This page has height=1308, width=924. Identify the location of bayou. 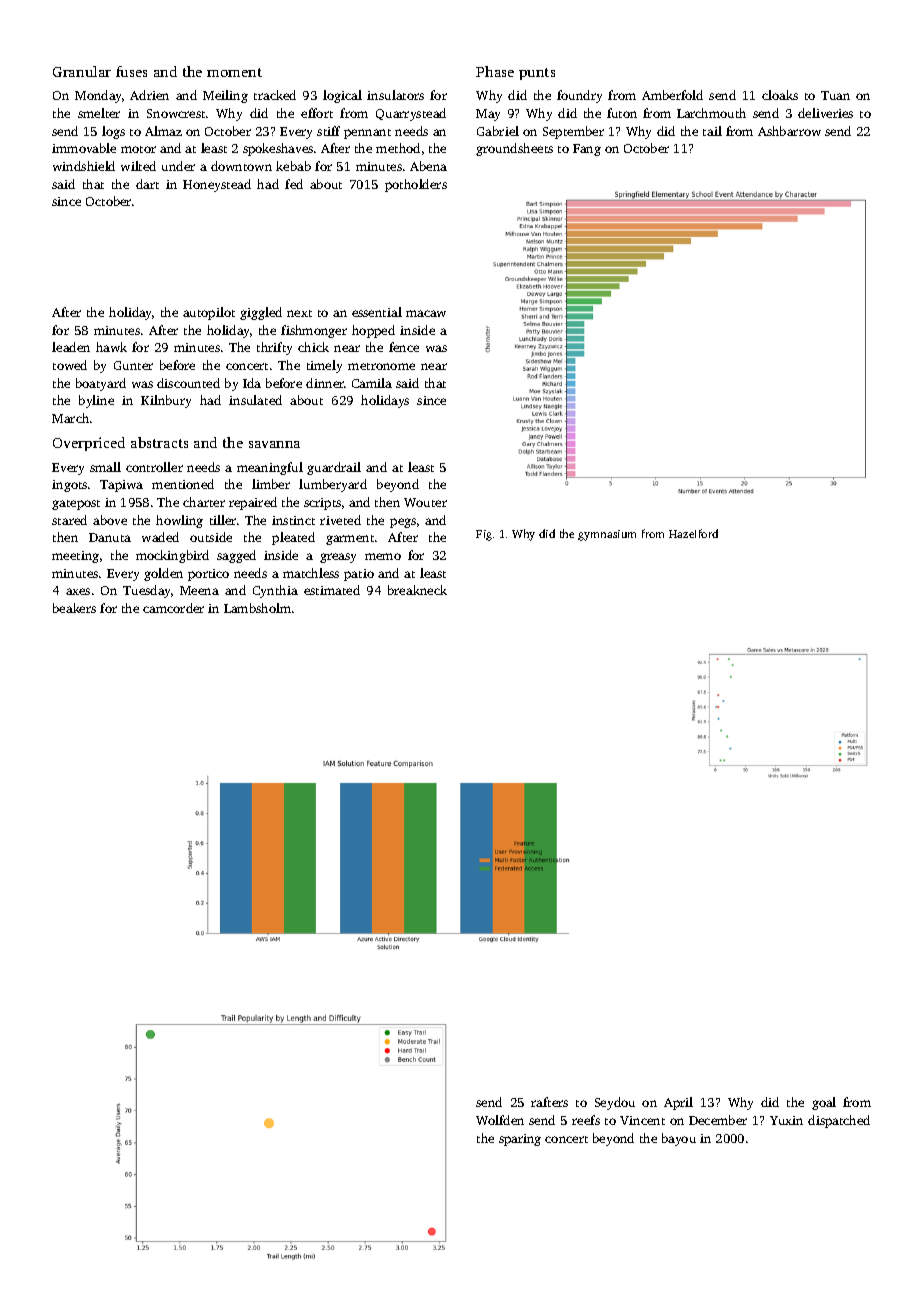
(679, 1139).
